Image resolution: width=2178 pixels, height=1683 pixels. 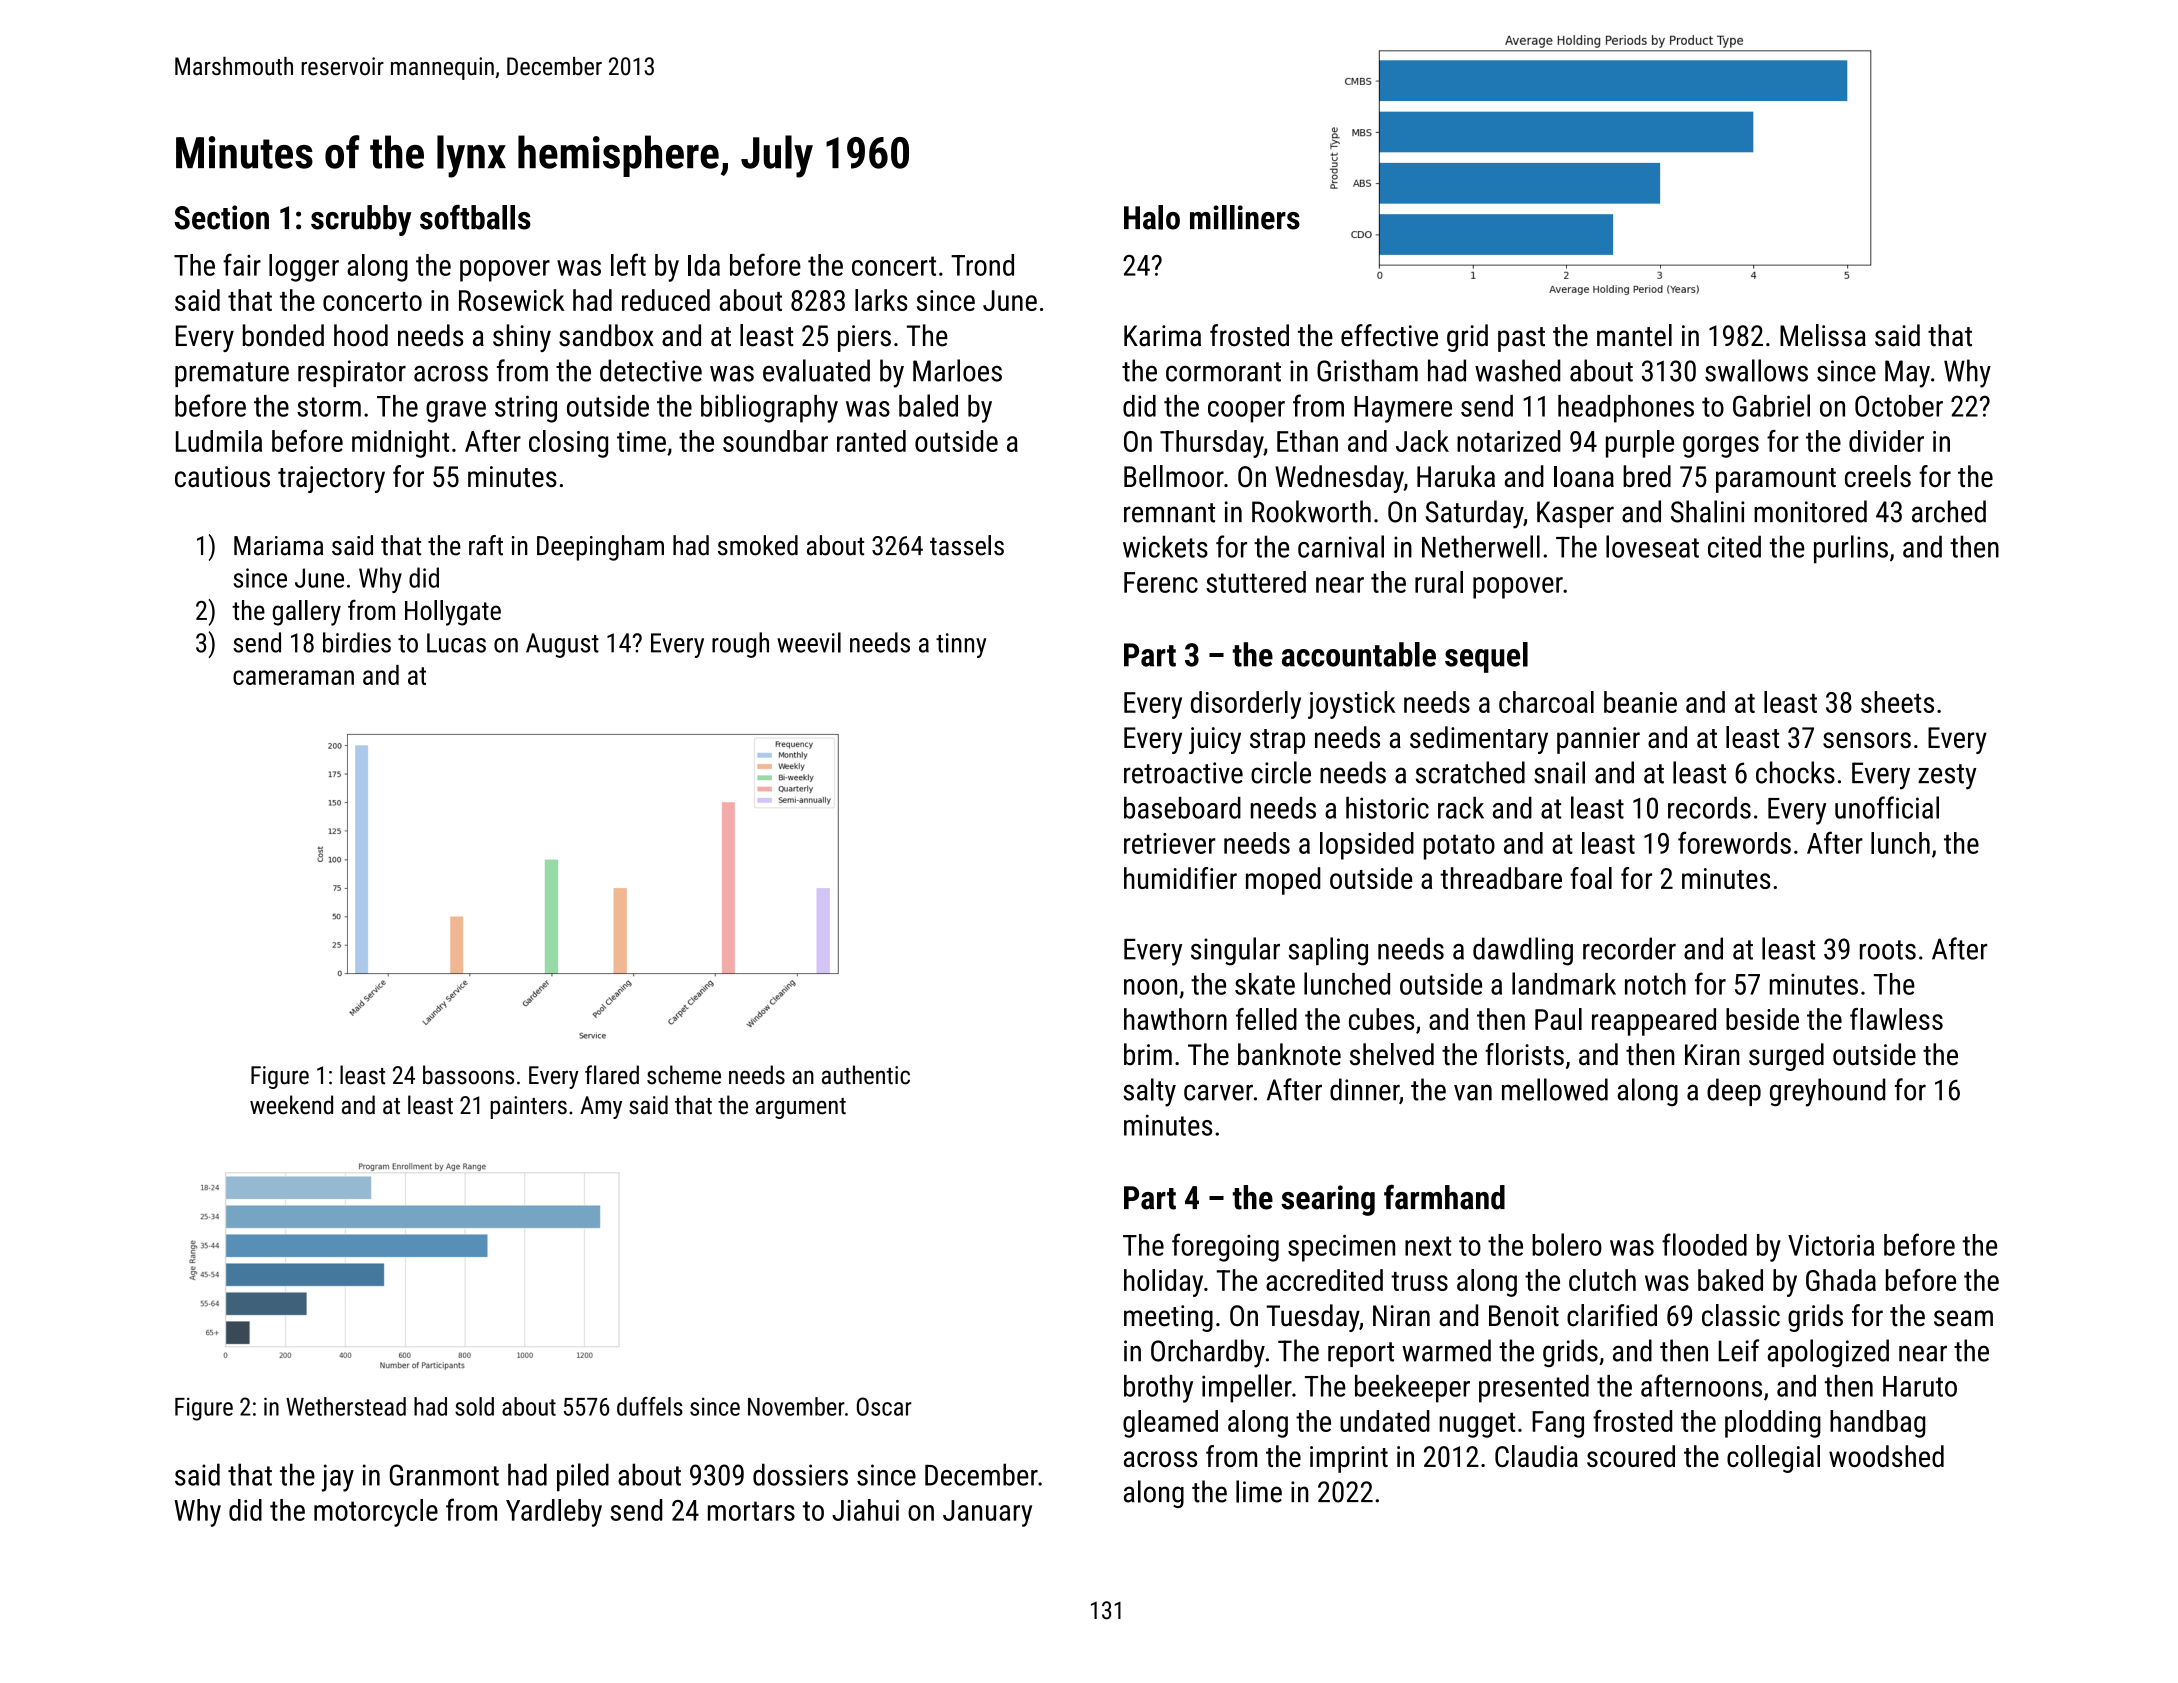 I want to click on landmark, so click(x=1564, y=983).
